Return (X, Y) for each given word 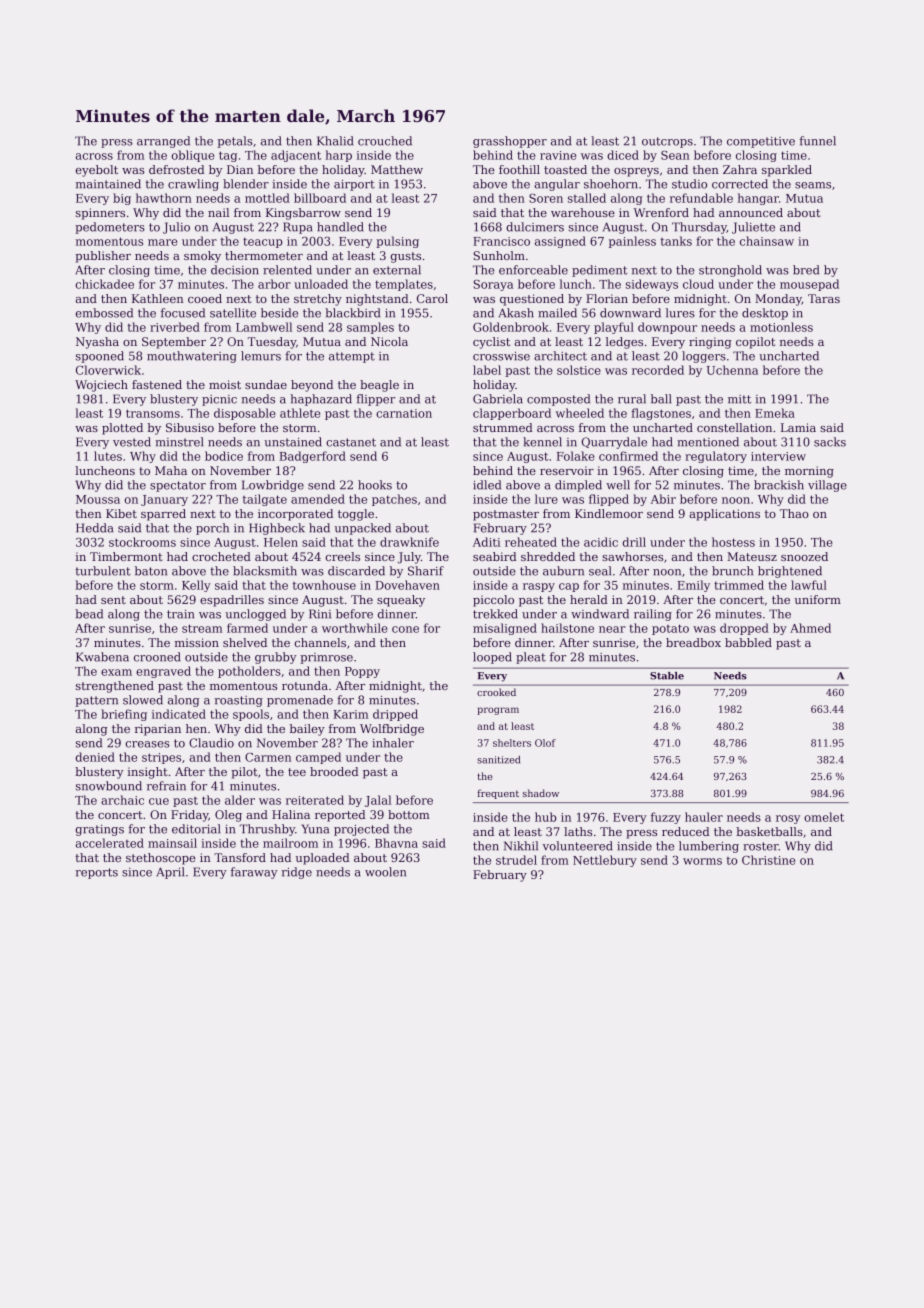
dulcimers (535, 227)
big (122, 199)
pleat (531, 658)
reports (97, 873)
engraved (163, 672)
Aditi (486, 542)
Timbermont (126, 556)
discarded (356, 571)
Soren (546, 198)
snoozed (804, 556)
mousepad (809, 285)
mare (162, 242)
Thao (794, 513)
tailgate (265, 500)
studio (689, 184)
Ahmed (810, 628)
